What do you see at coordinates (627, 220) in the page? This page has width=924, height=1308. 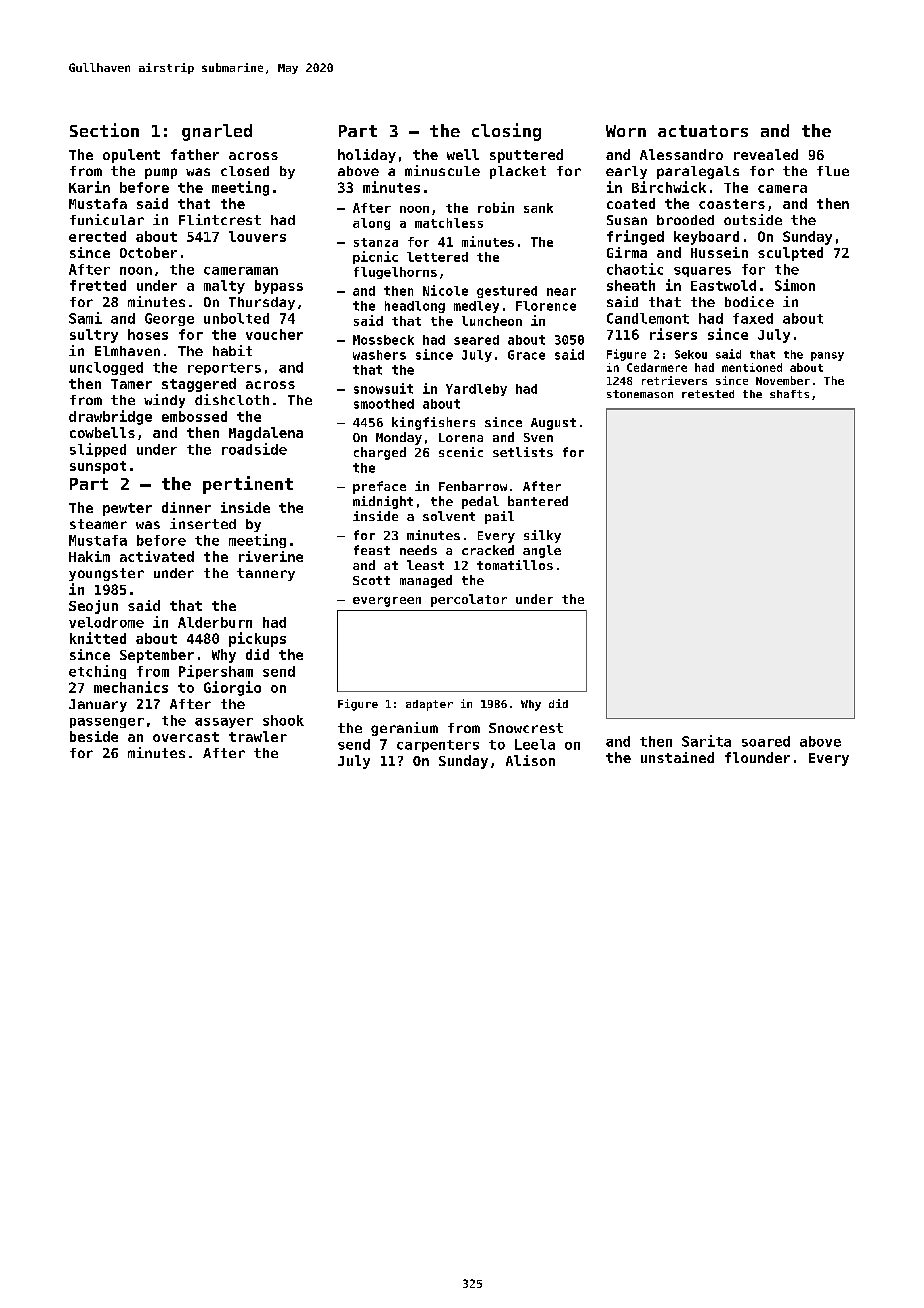 I see `Susan` at bounding box center [627, 220].
